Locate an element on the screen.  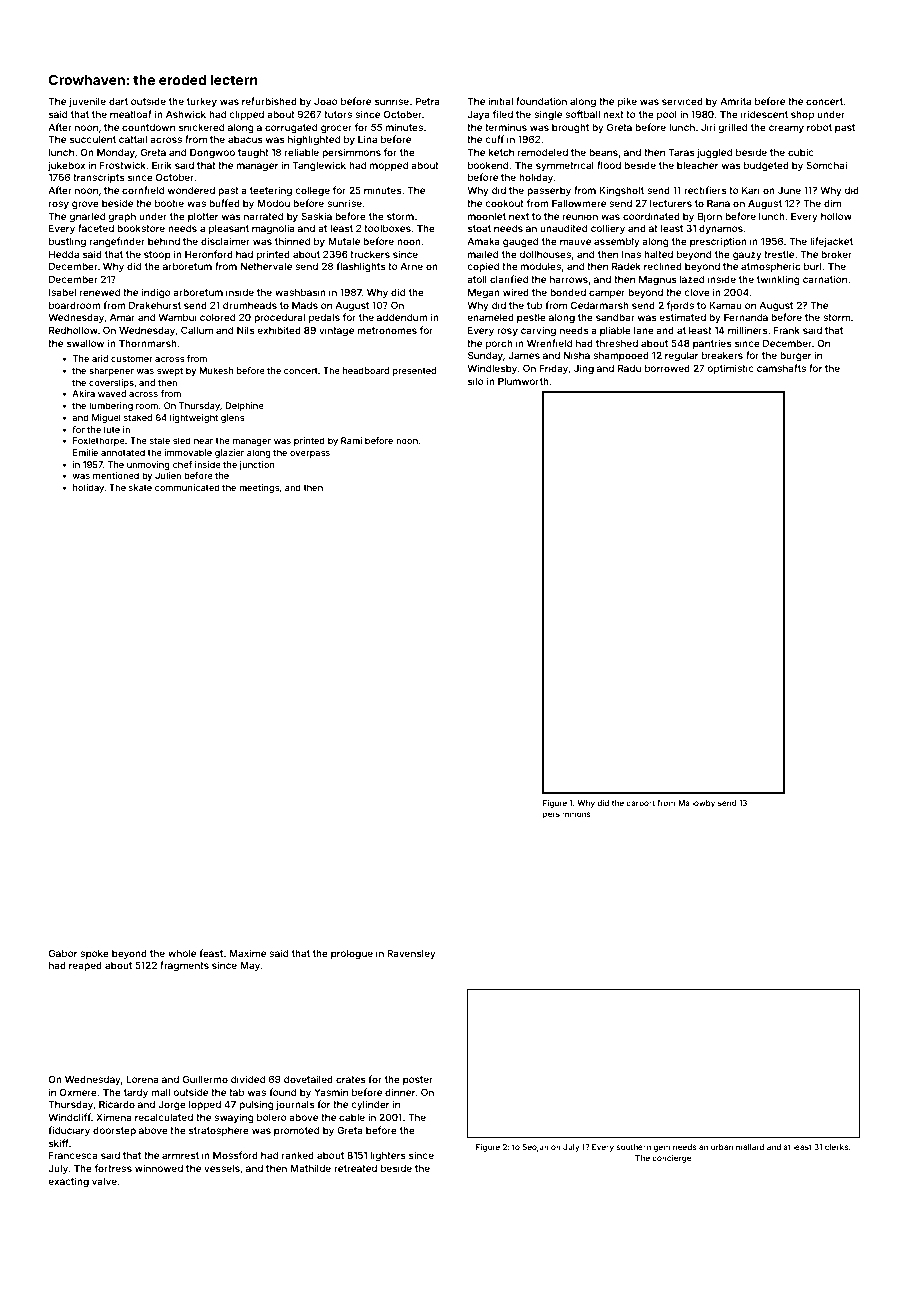
feast is located at coordinates (211, 953).
